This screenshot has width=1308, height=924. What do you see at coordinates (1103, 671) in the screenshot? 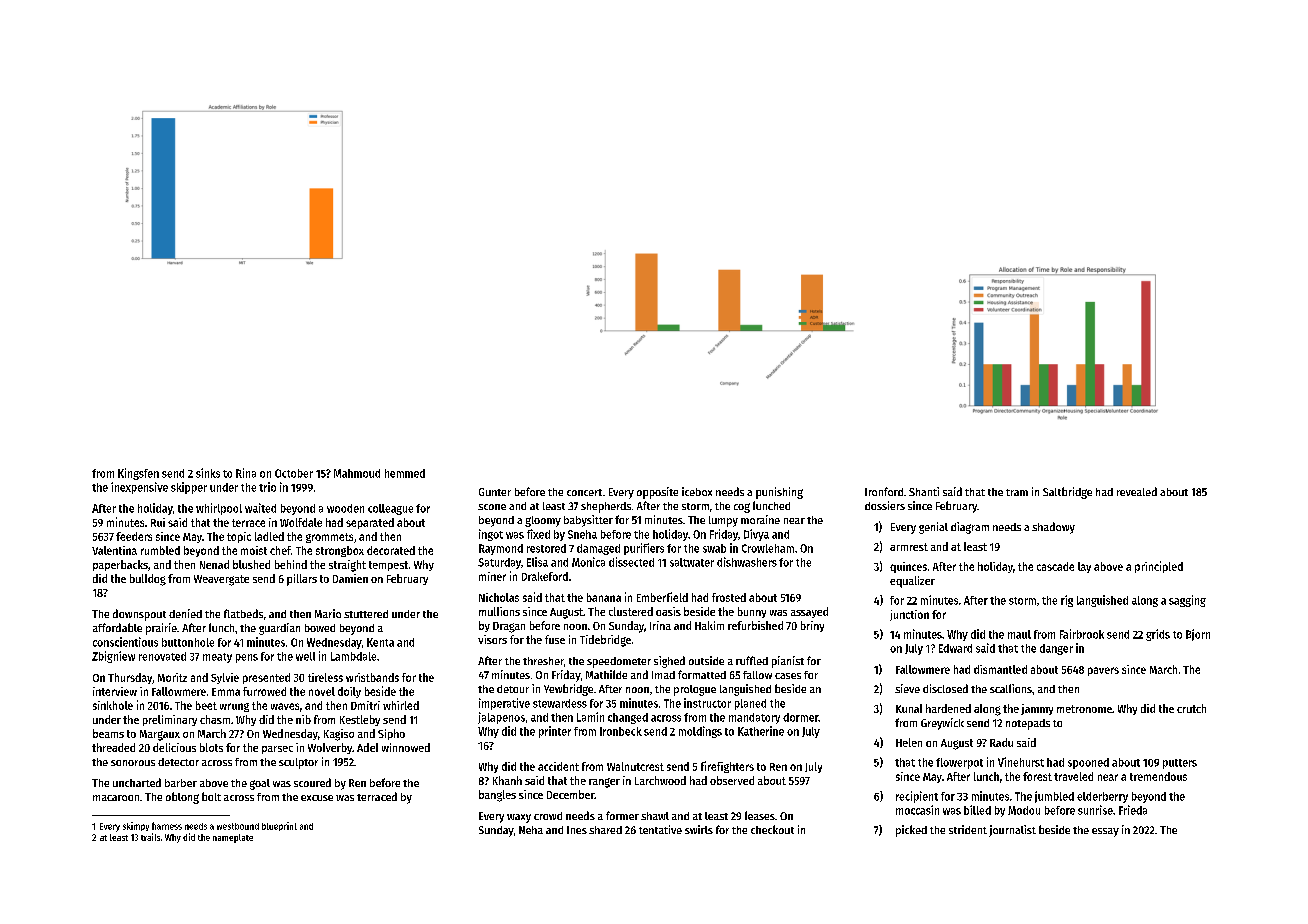
I see `pavers` at bounding box center [1103, 671].
